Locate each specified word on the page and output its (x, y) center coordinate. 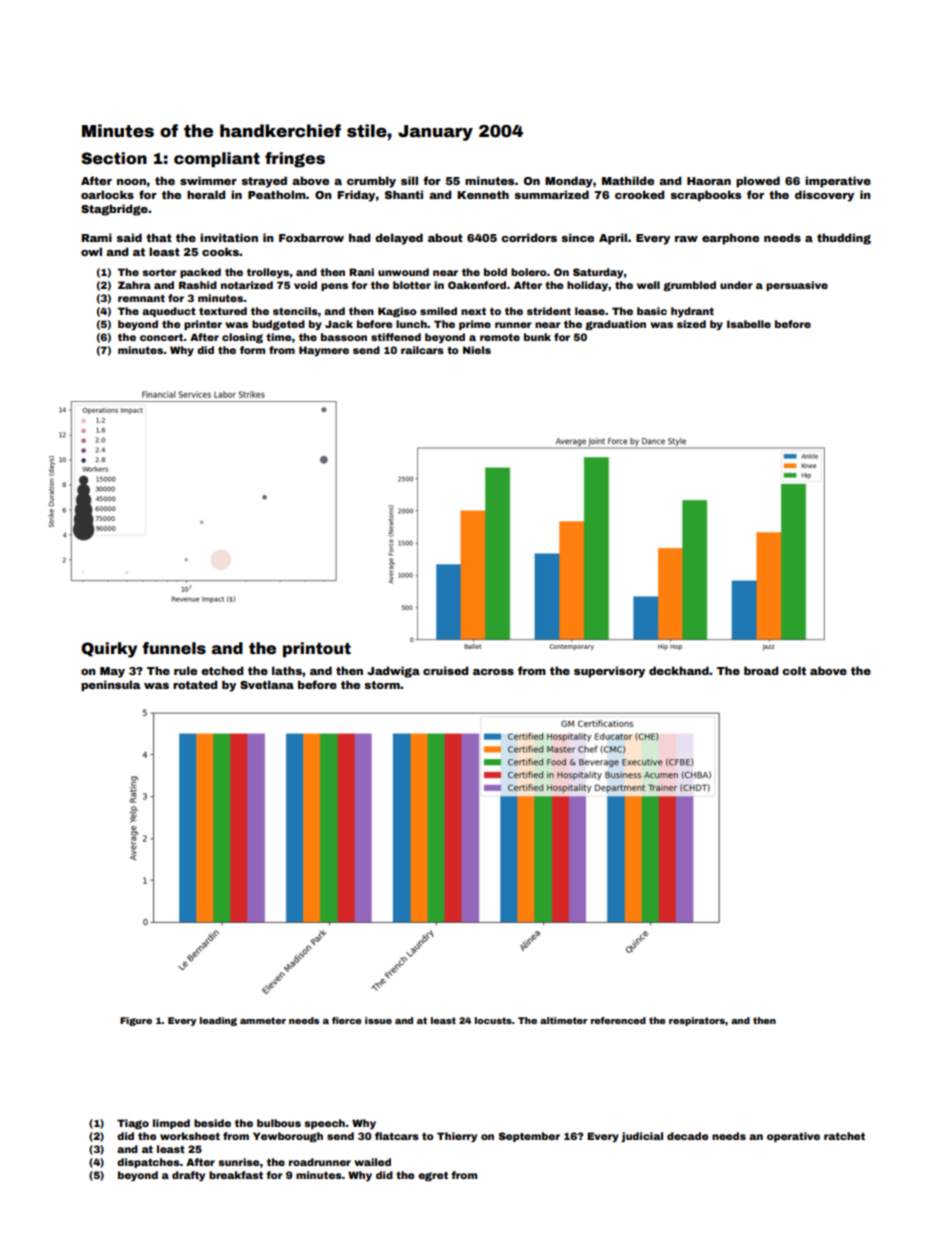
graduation (615, 325)
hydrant (692, 312)
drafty (188, 1176)
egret (433, 1176)
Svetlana (267, 684)
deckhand (679, 670)
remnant (141, 298)
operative (793, 1137)
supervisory (609, 672)
